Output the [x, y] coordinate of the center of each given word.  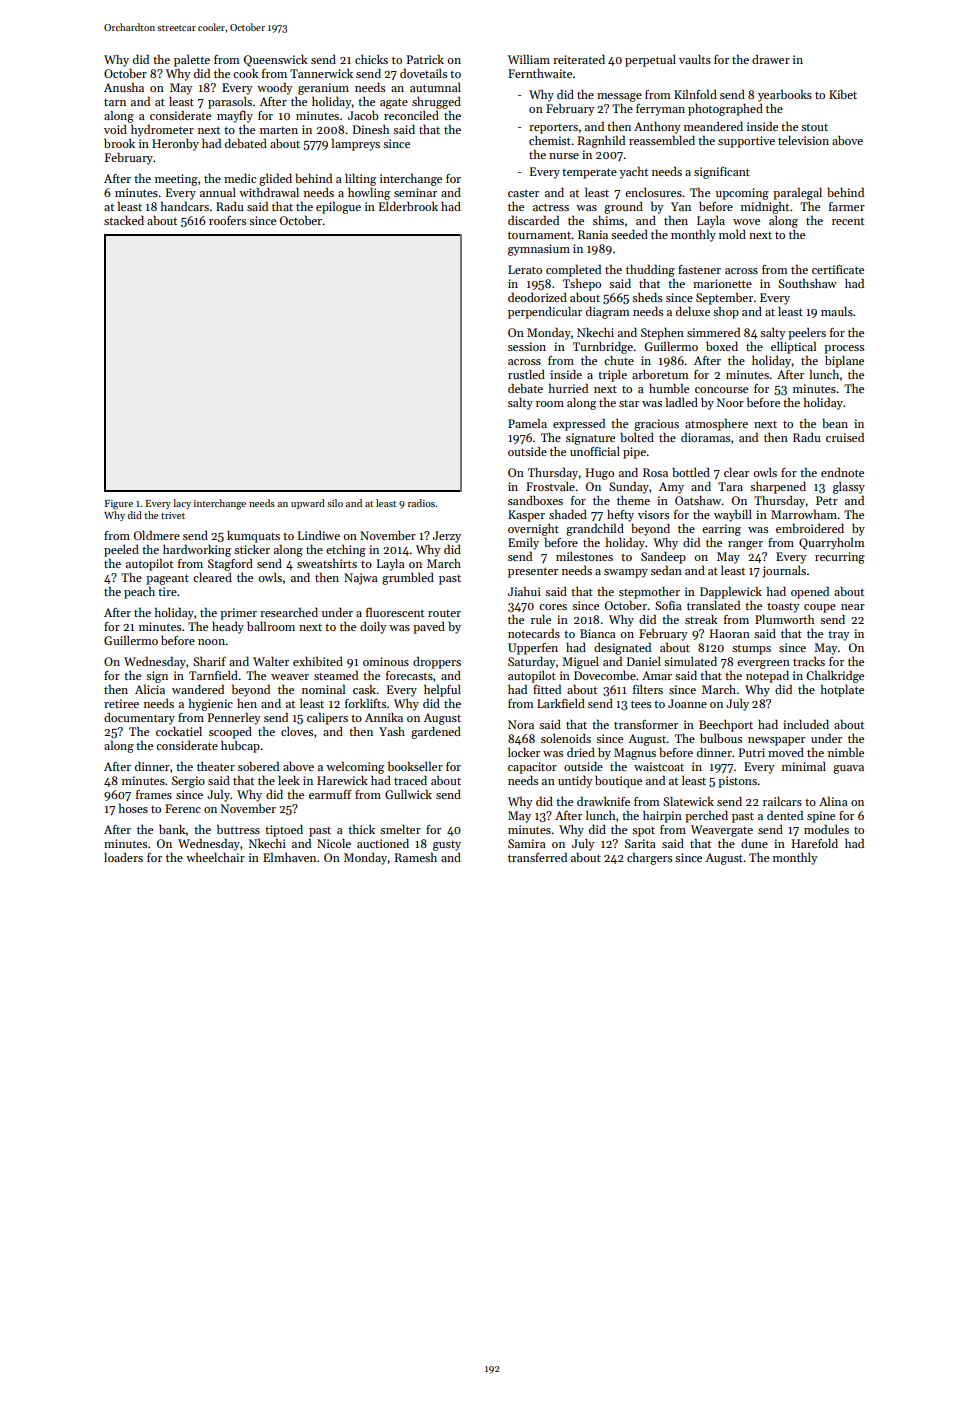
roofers [227, 220]
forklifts [365, 703]
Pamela [527, 423]
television [803, 140]
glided [275, 179]
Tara [730, 486]
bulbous [721, 738]
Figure [119, 505]
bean [835, 423]
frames [154, 794]
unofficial [595, 451]
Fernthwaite [540, 73]
